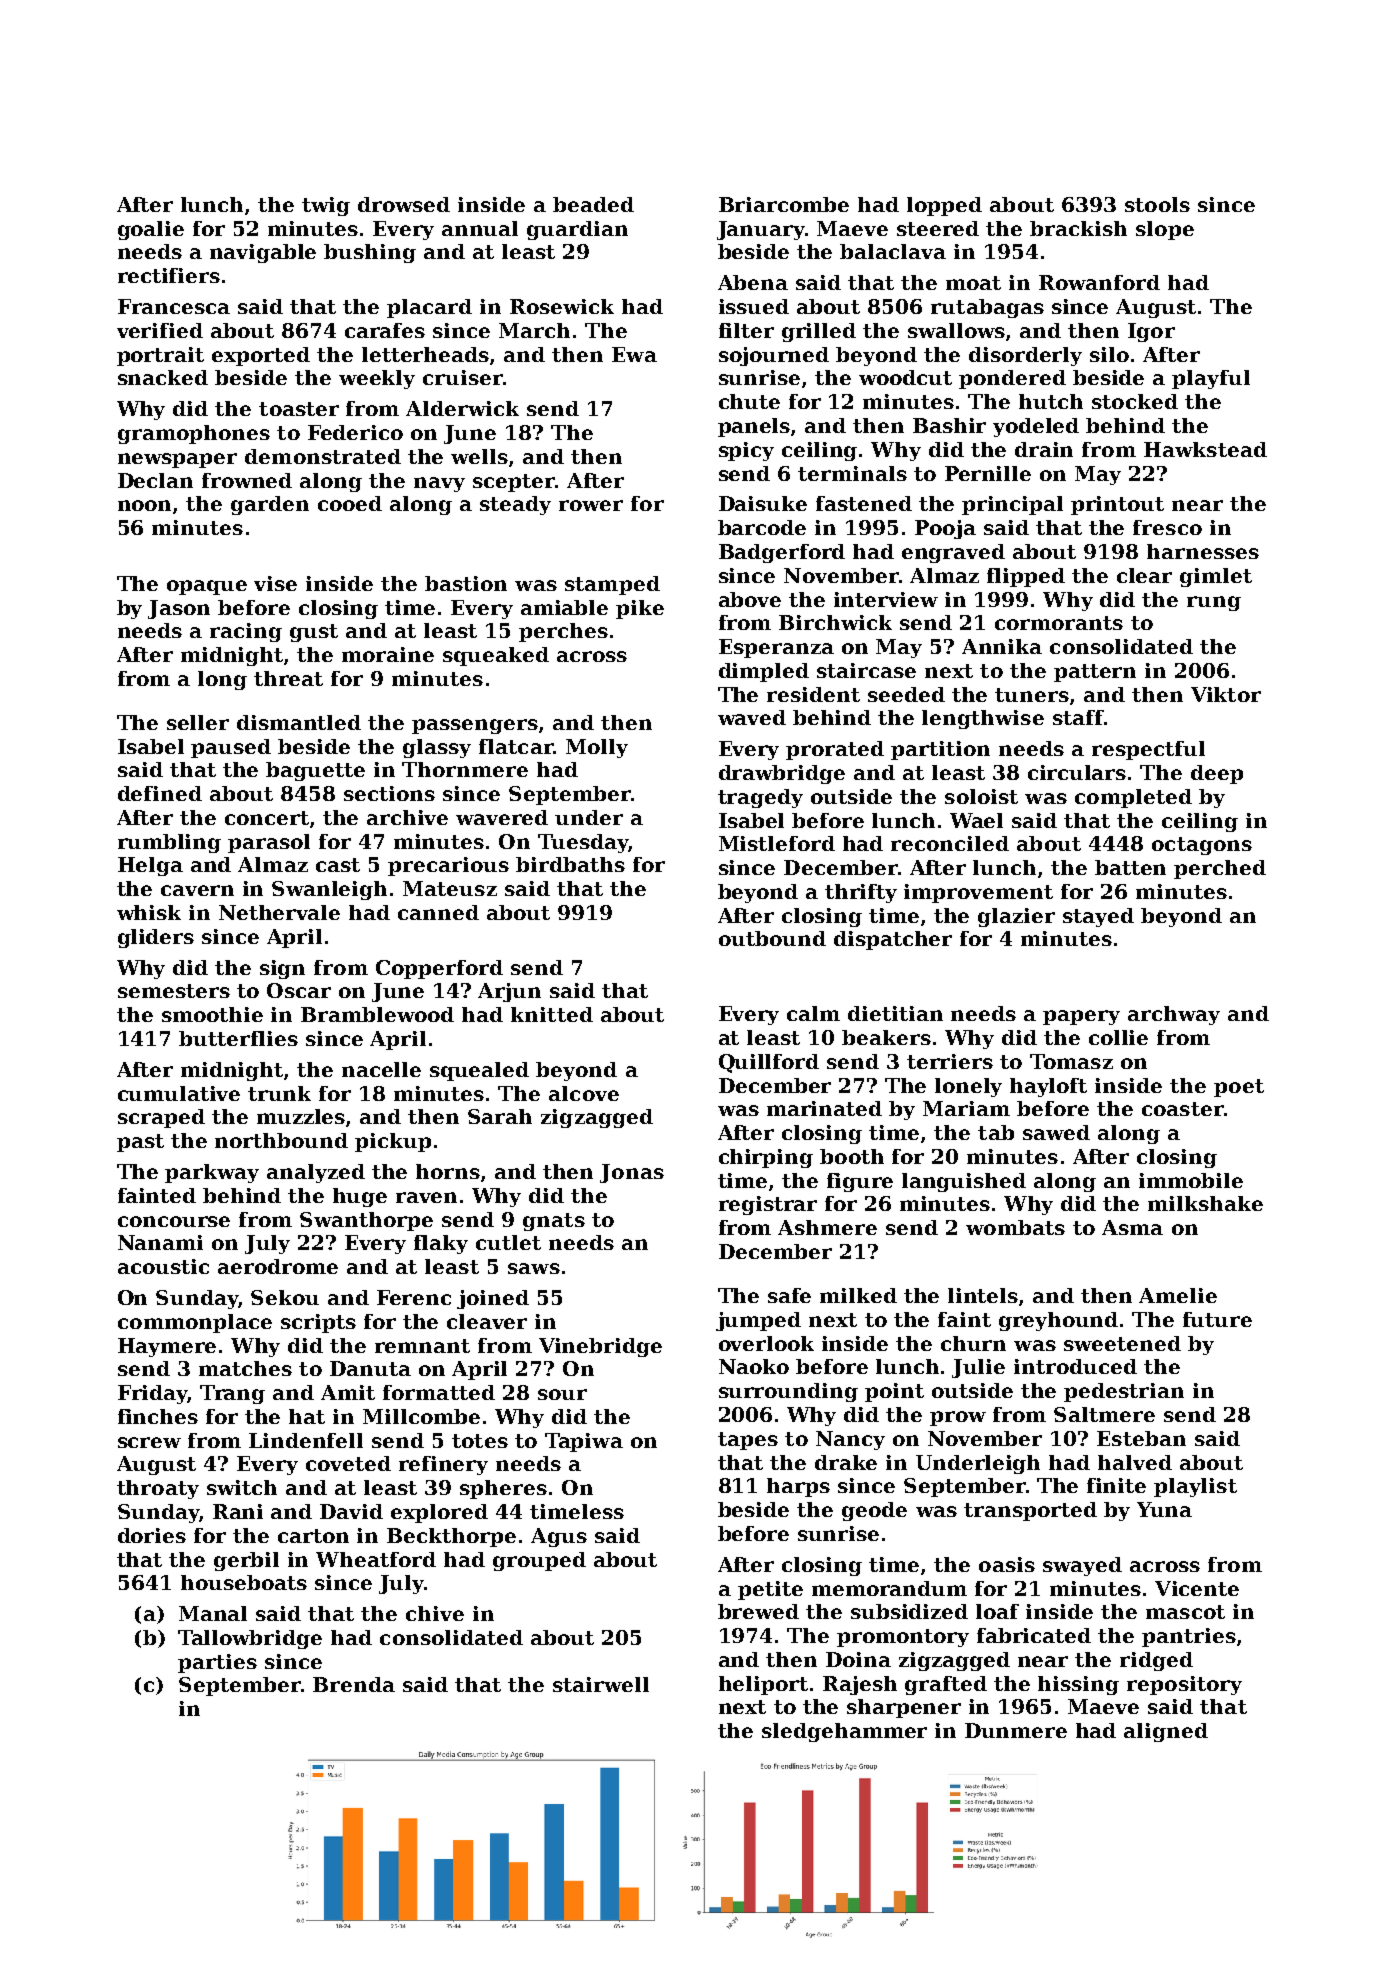 The width and height of the image is (1386, 1969). What do you see at coordinates (973, 283) in the image?
I see `moat` at bounding box center [973, 283].
